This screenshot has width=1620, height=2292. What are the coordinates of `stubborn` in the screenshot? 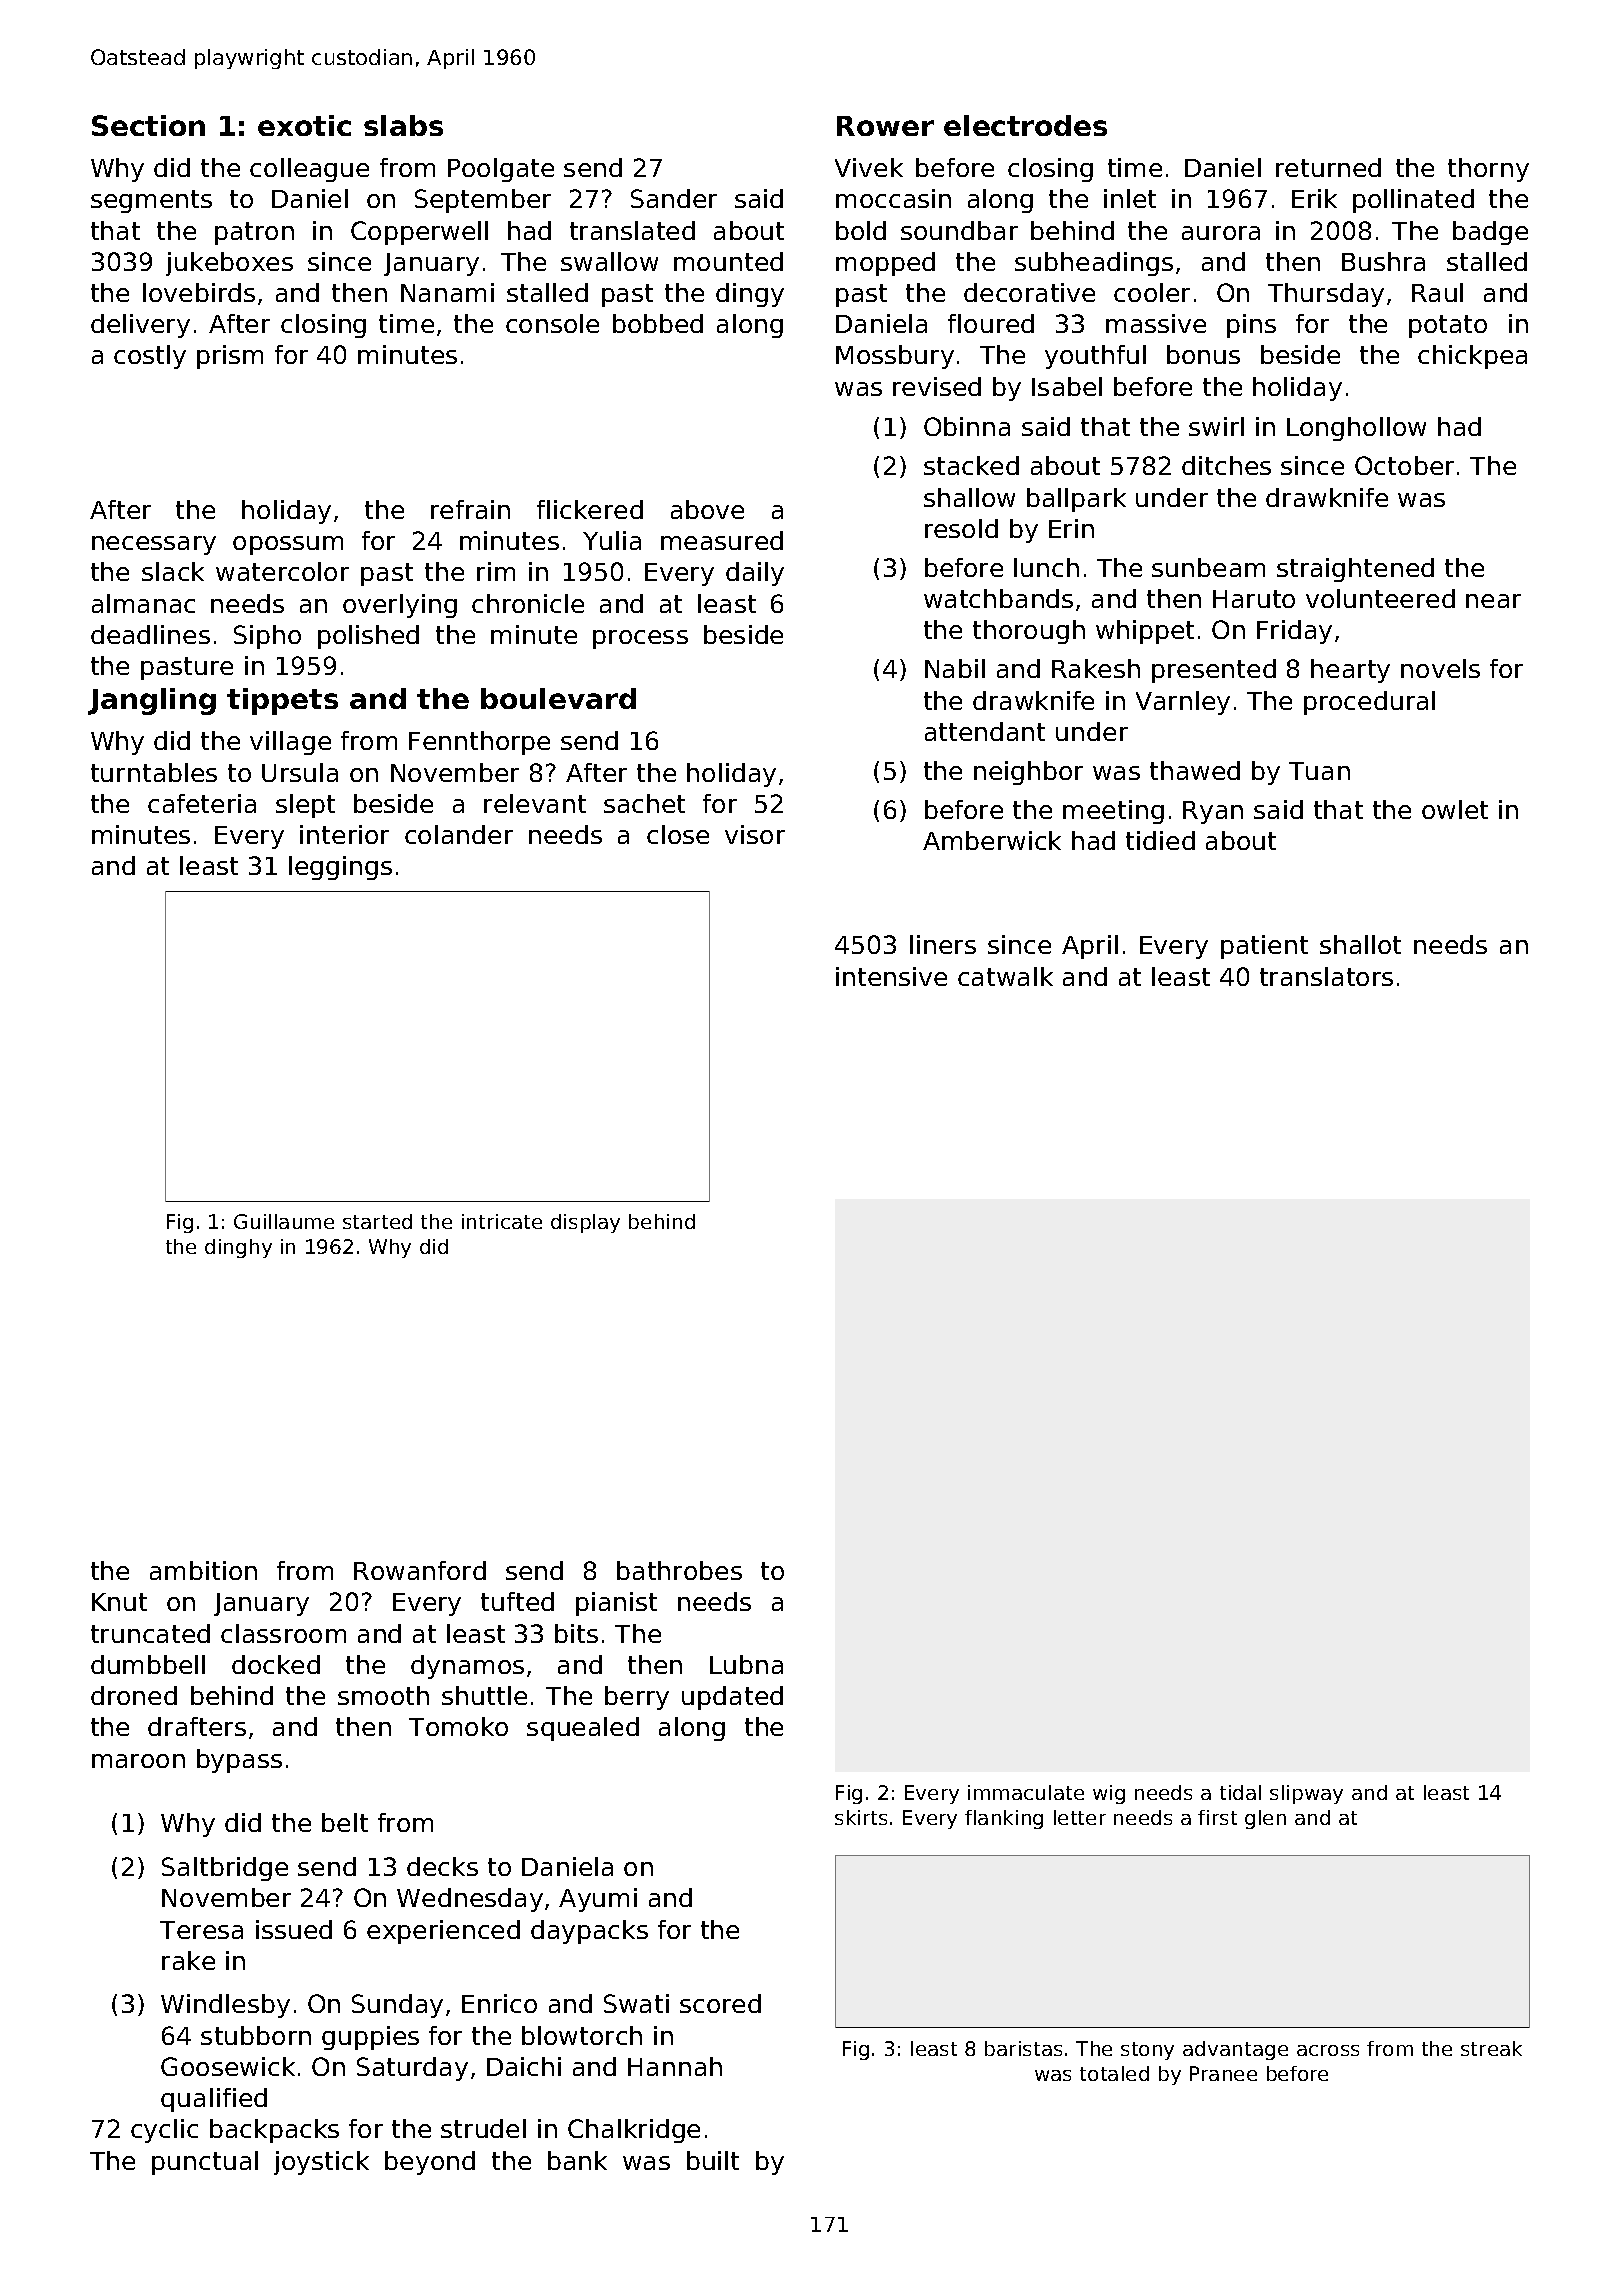 It's located at (256, 2035).
